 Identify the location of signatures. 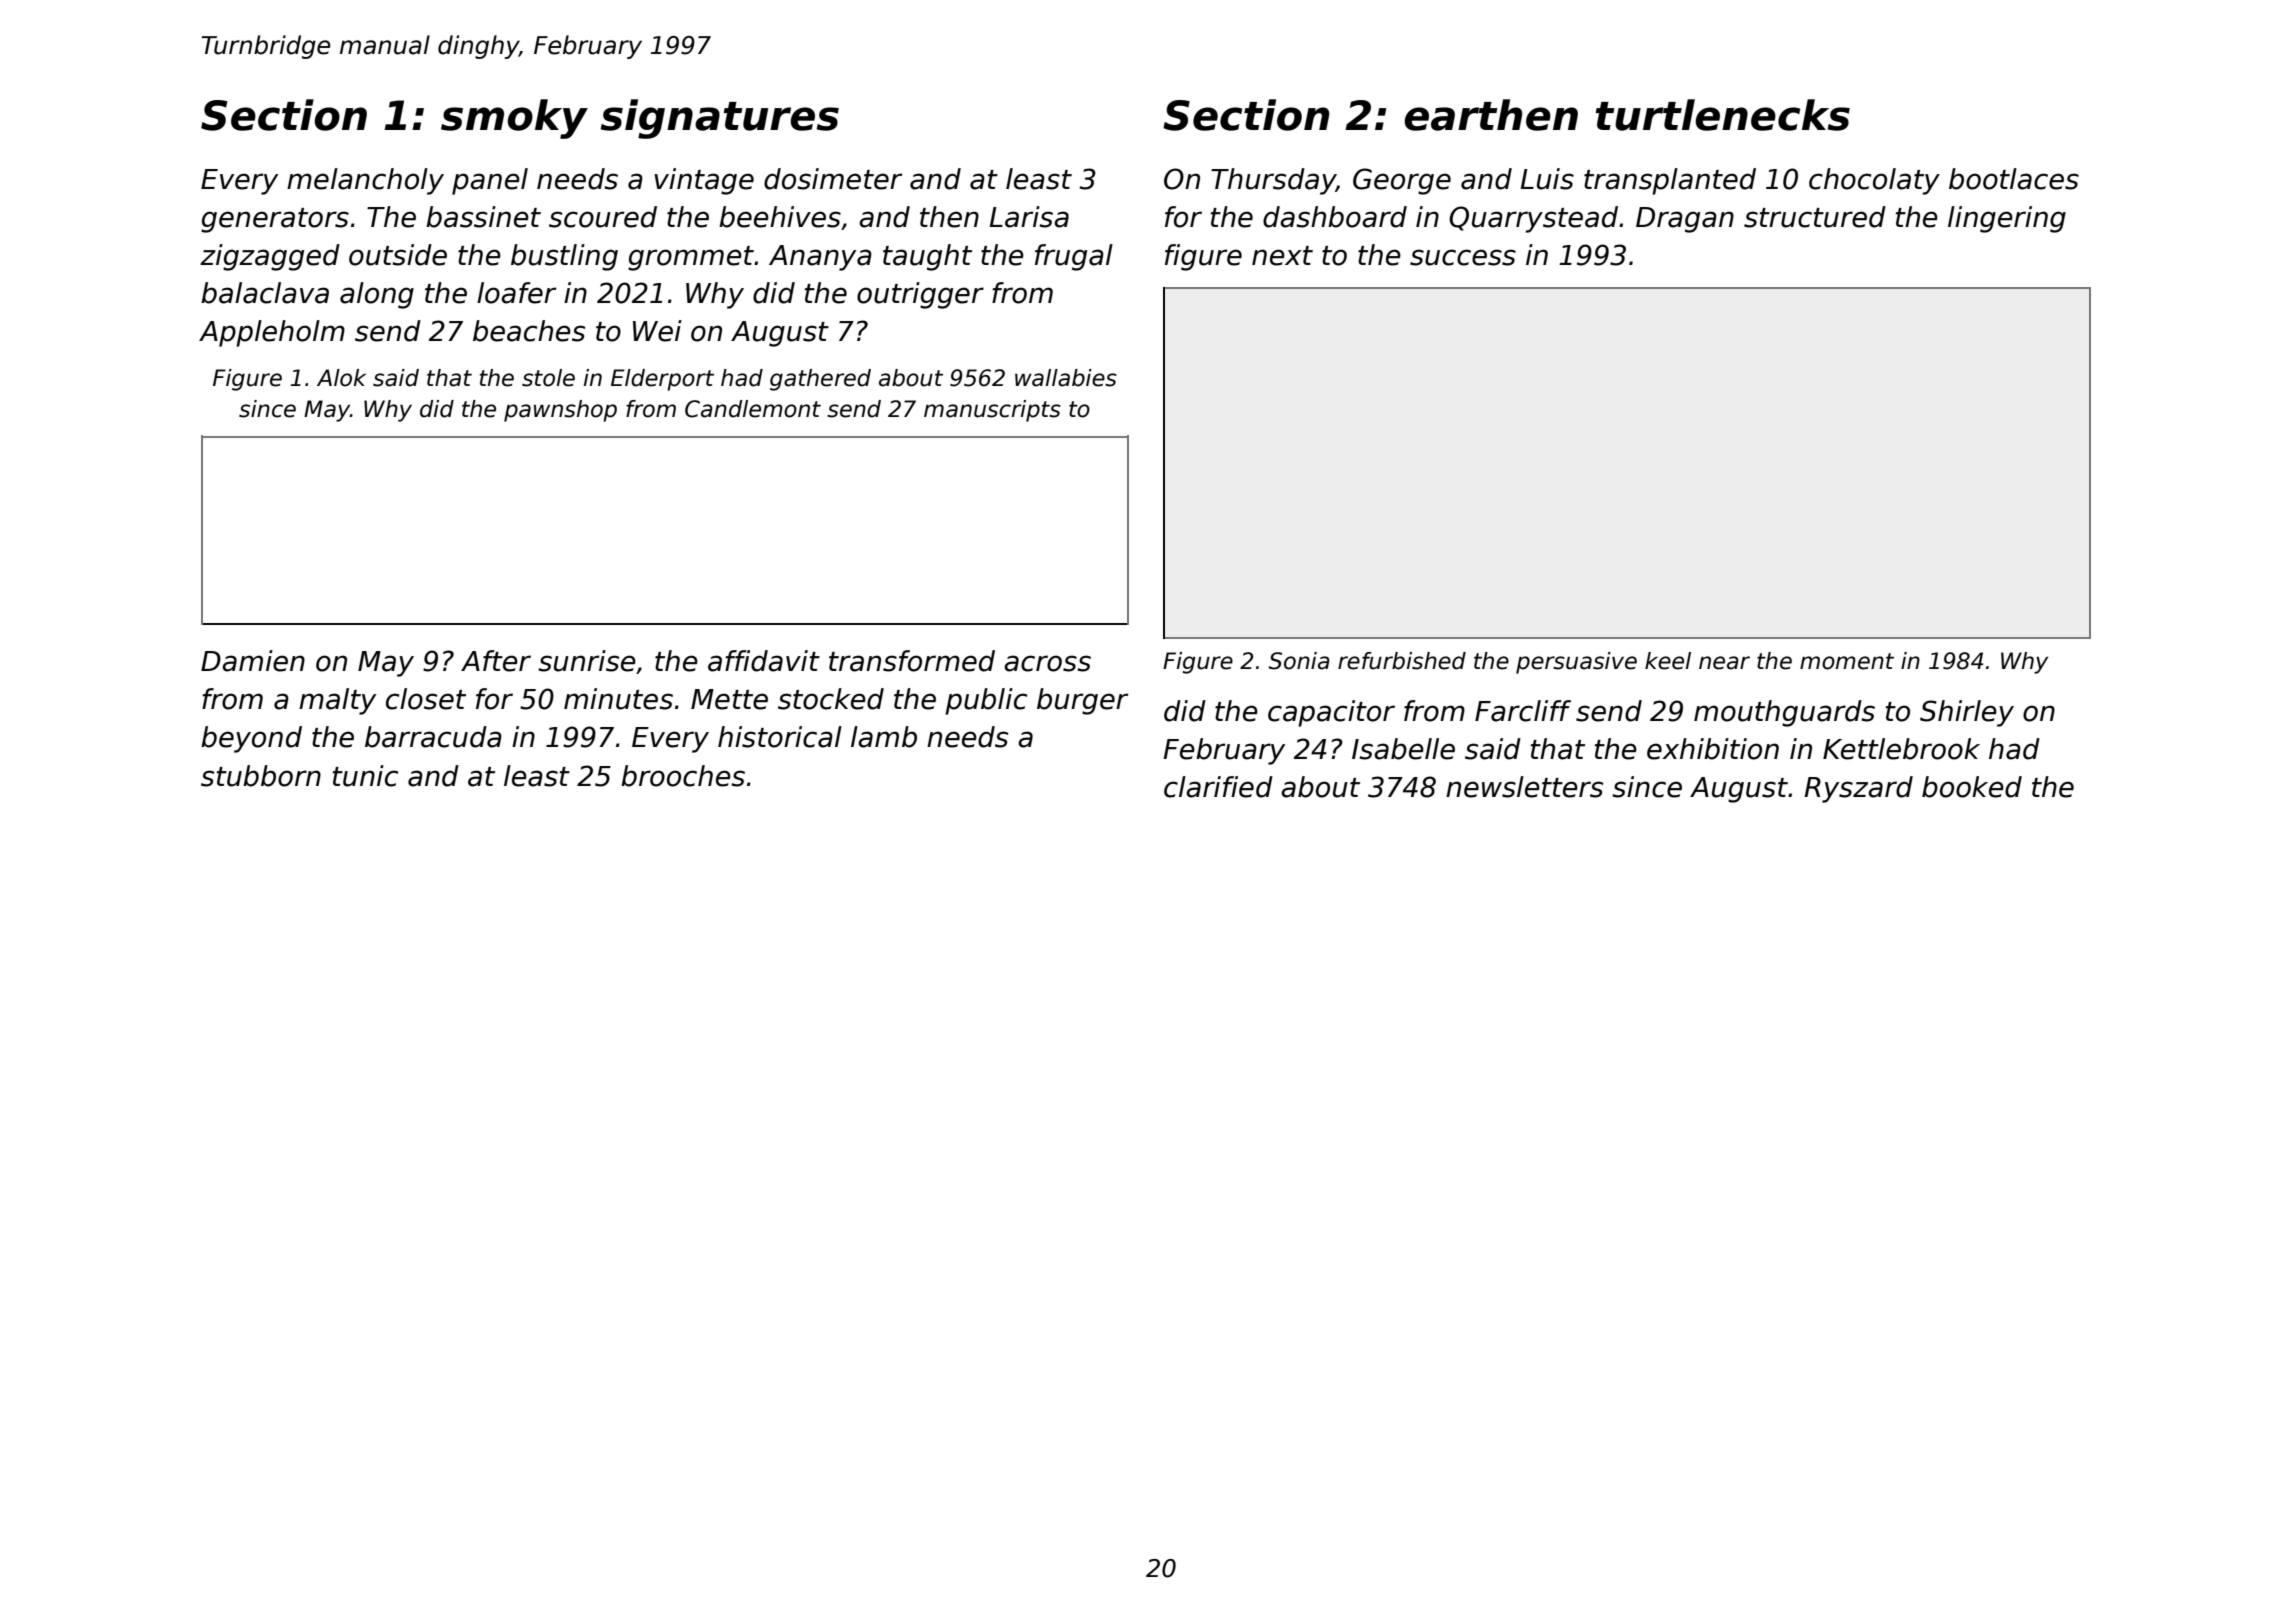
(720, 119).
